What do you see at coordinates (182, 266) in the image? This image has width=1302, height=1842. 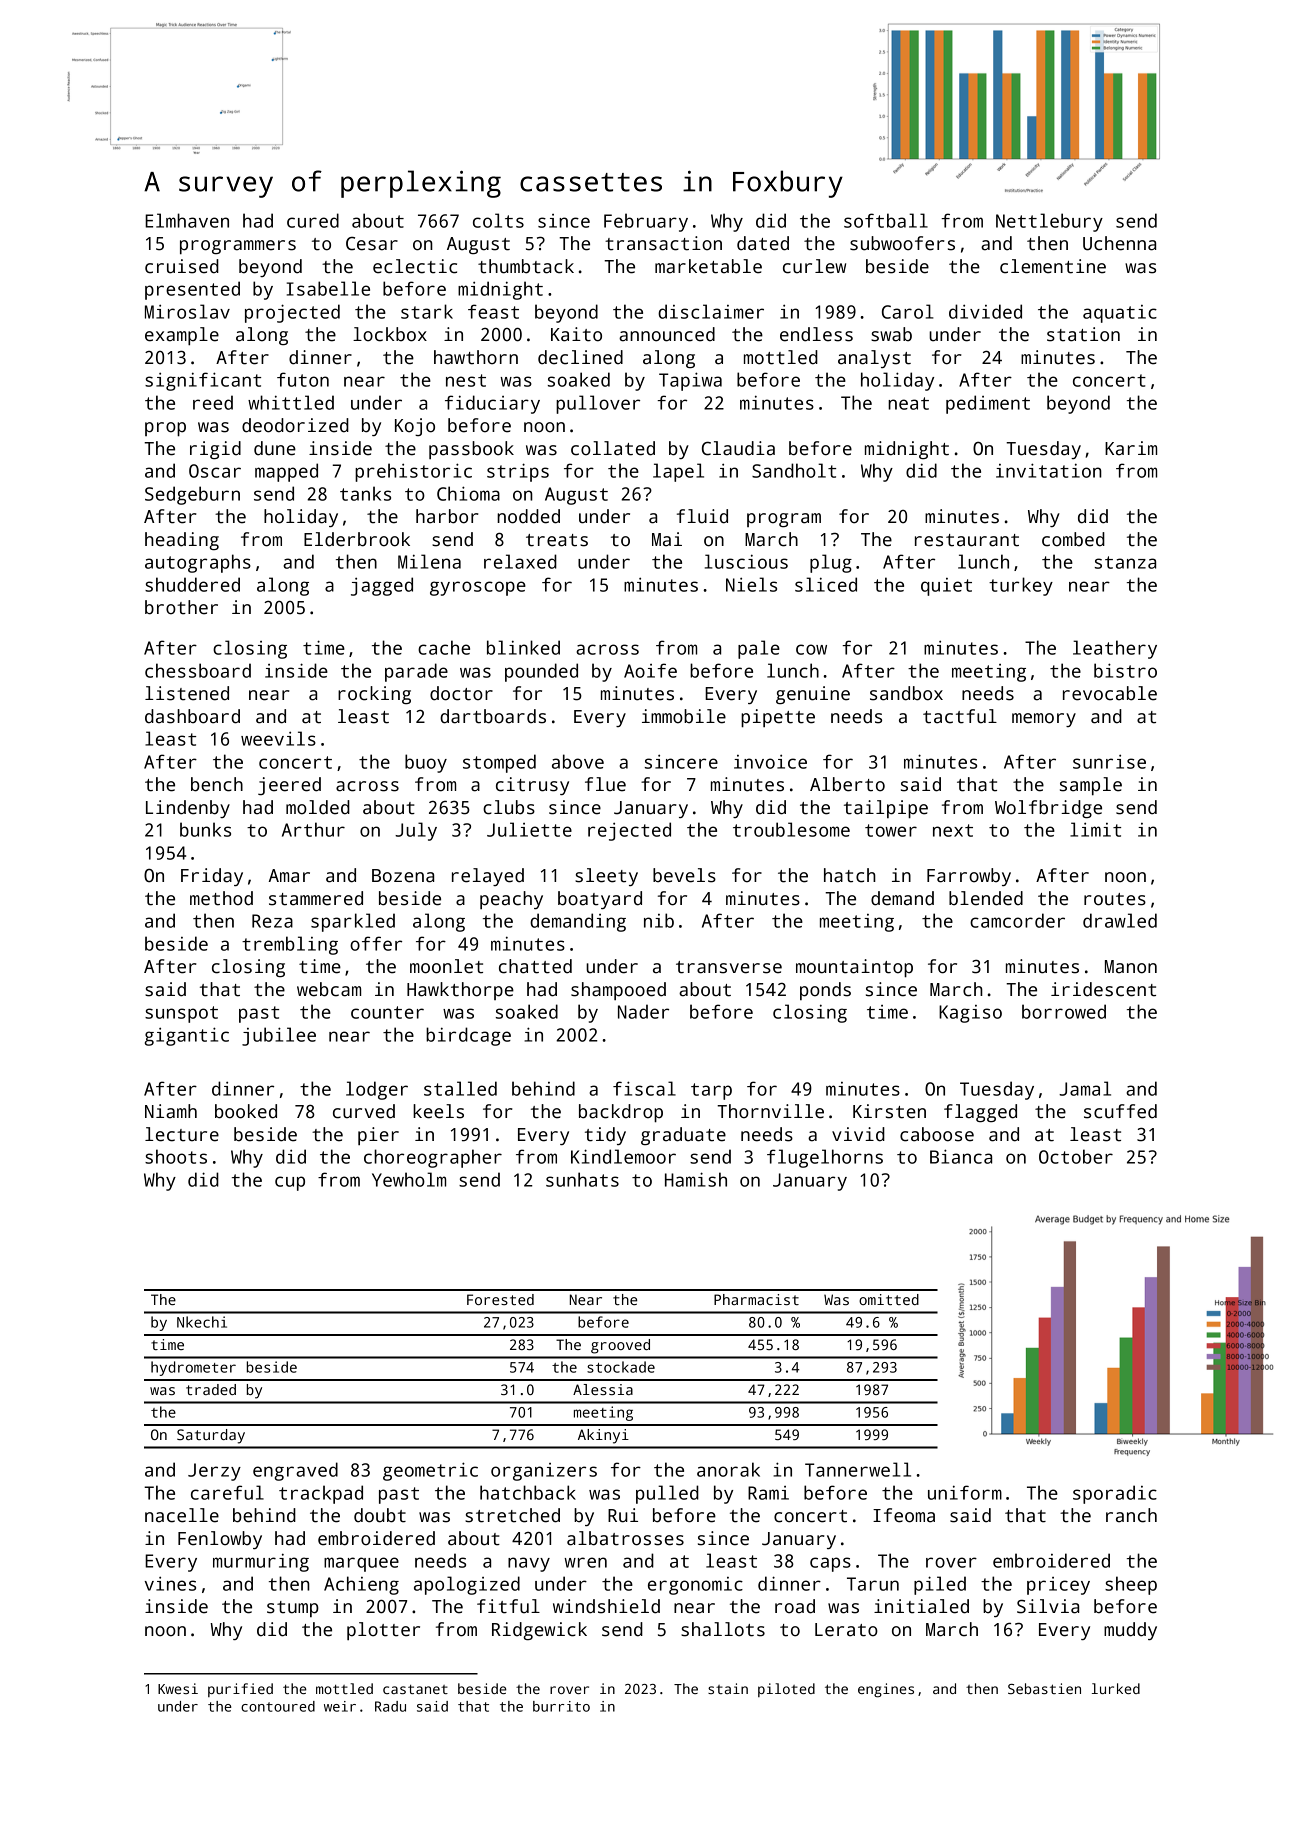 I see `cruised` at bounding box center [182, 266].
